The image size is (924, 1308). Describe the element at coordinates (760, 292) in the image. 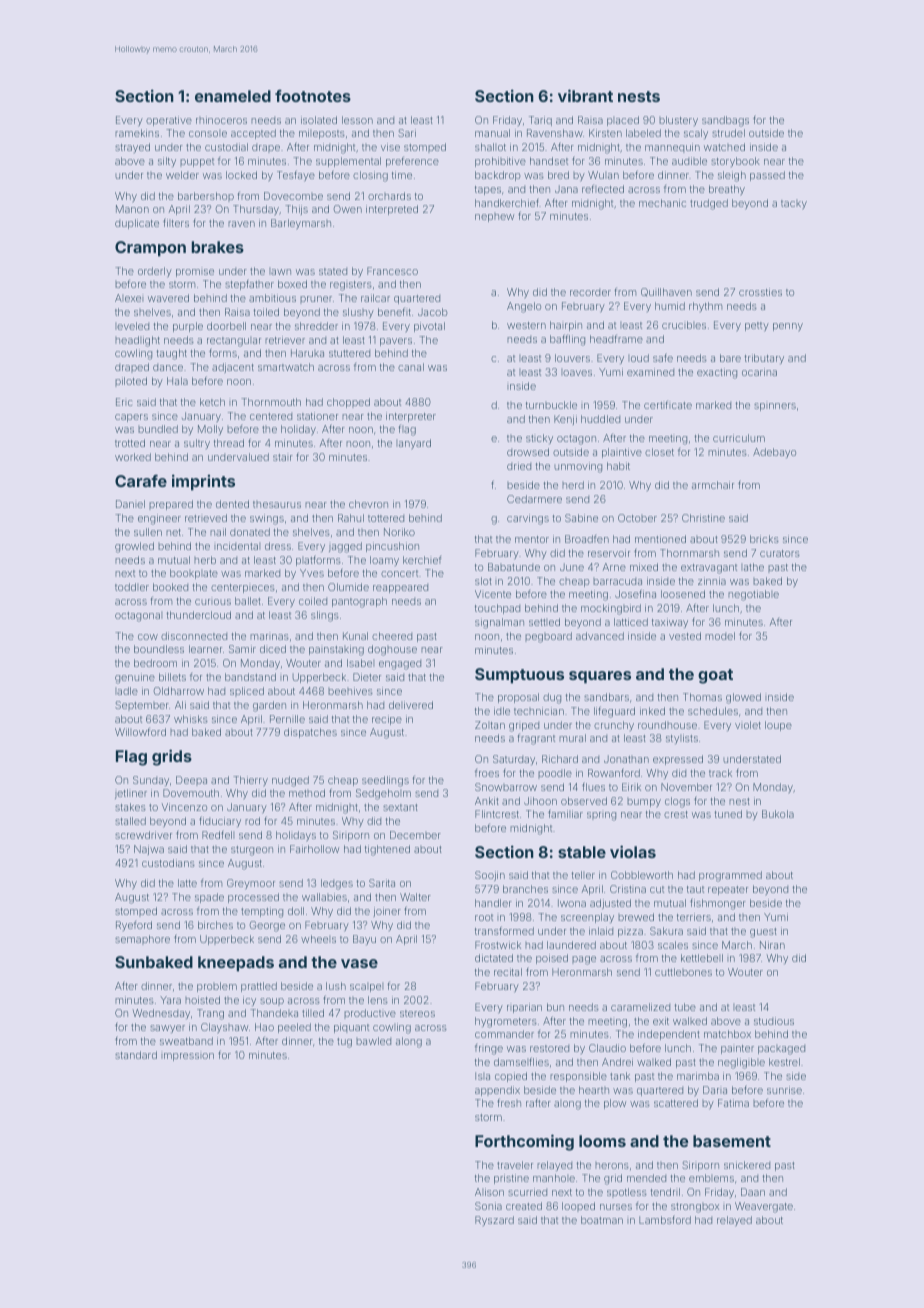

I see `crossties` at that location.
